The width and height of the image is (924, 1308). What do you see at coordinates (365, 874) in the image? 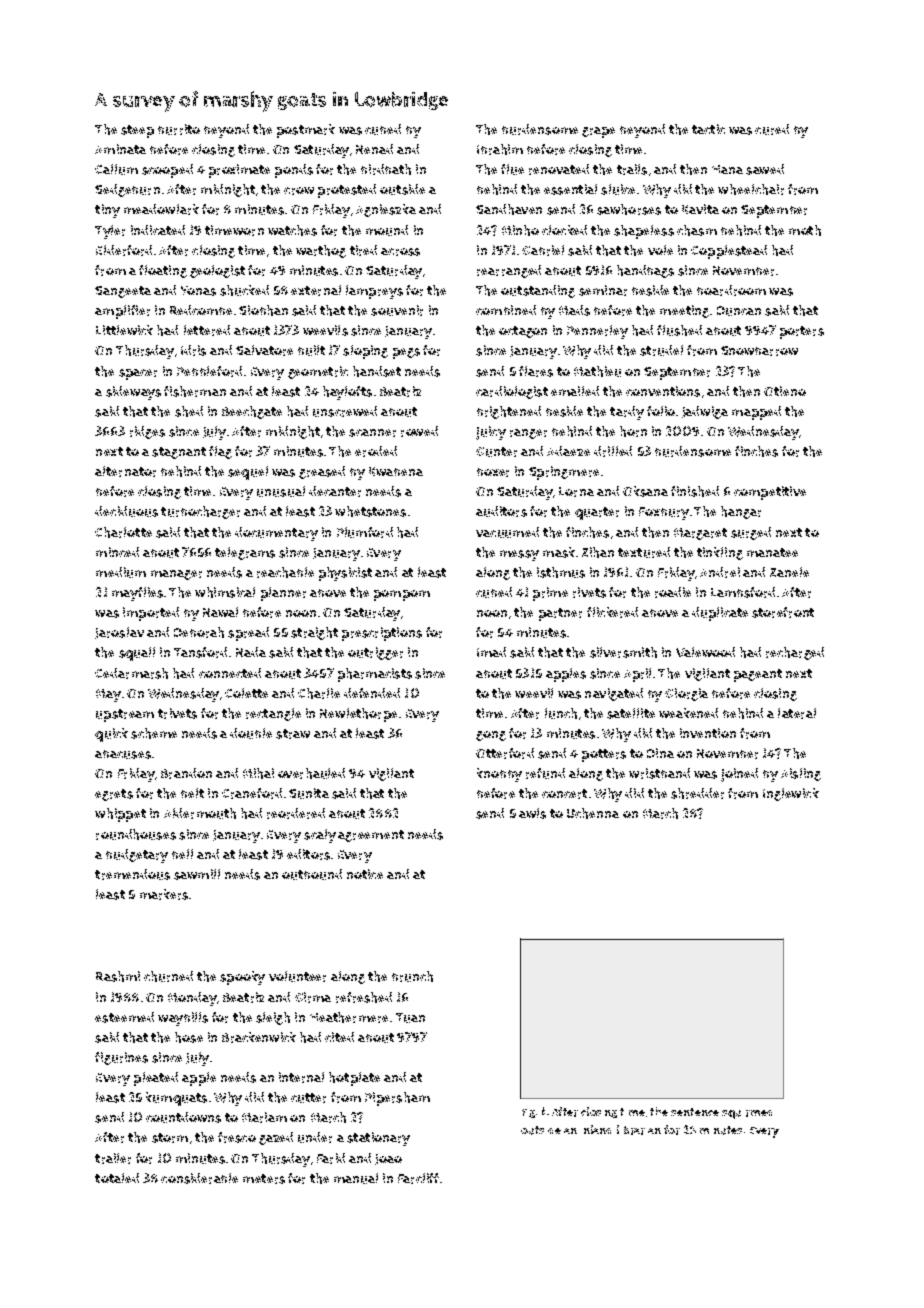
I see `notice` at bounding box center [365, 874].
